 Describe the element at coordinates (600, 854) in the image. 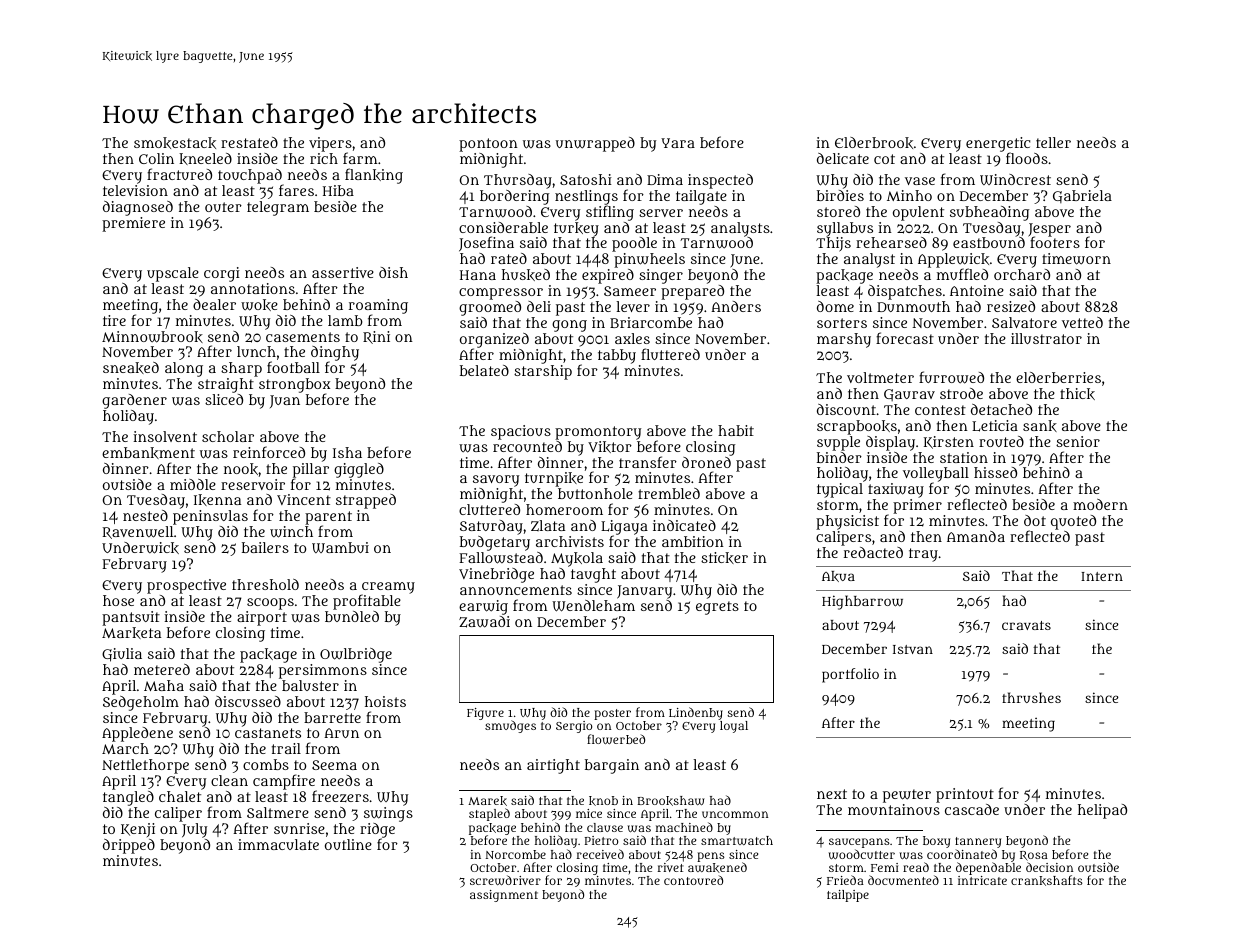

I see `received` at that location.
